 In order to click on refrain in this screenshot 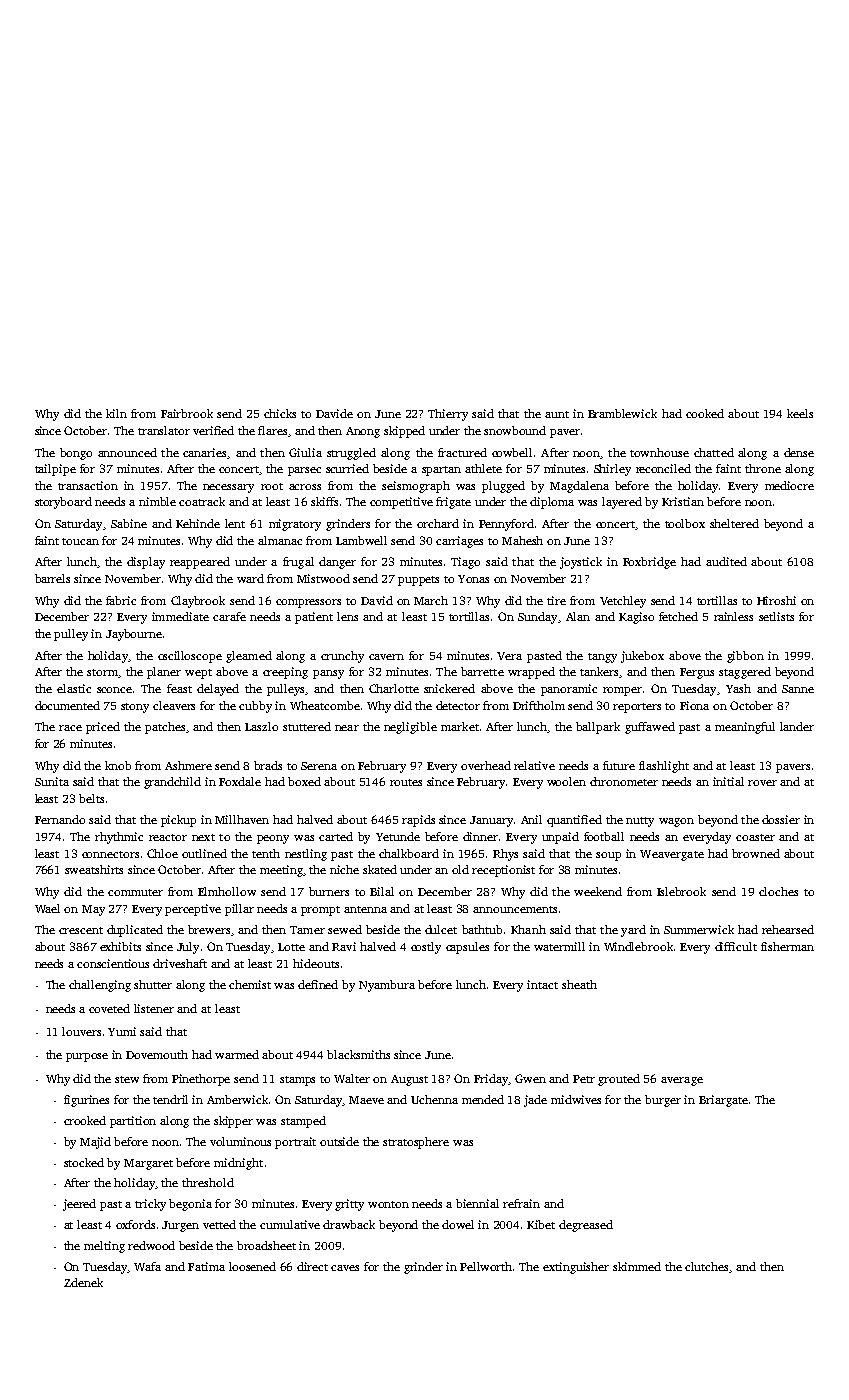, I will do `click(521, 1203)`.
